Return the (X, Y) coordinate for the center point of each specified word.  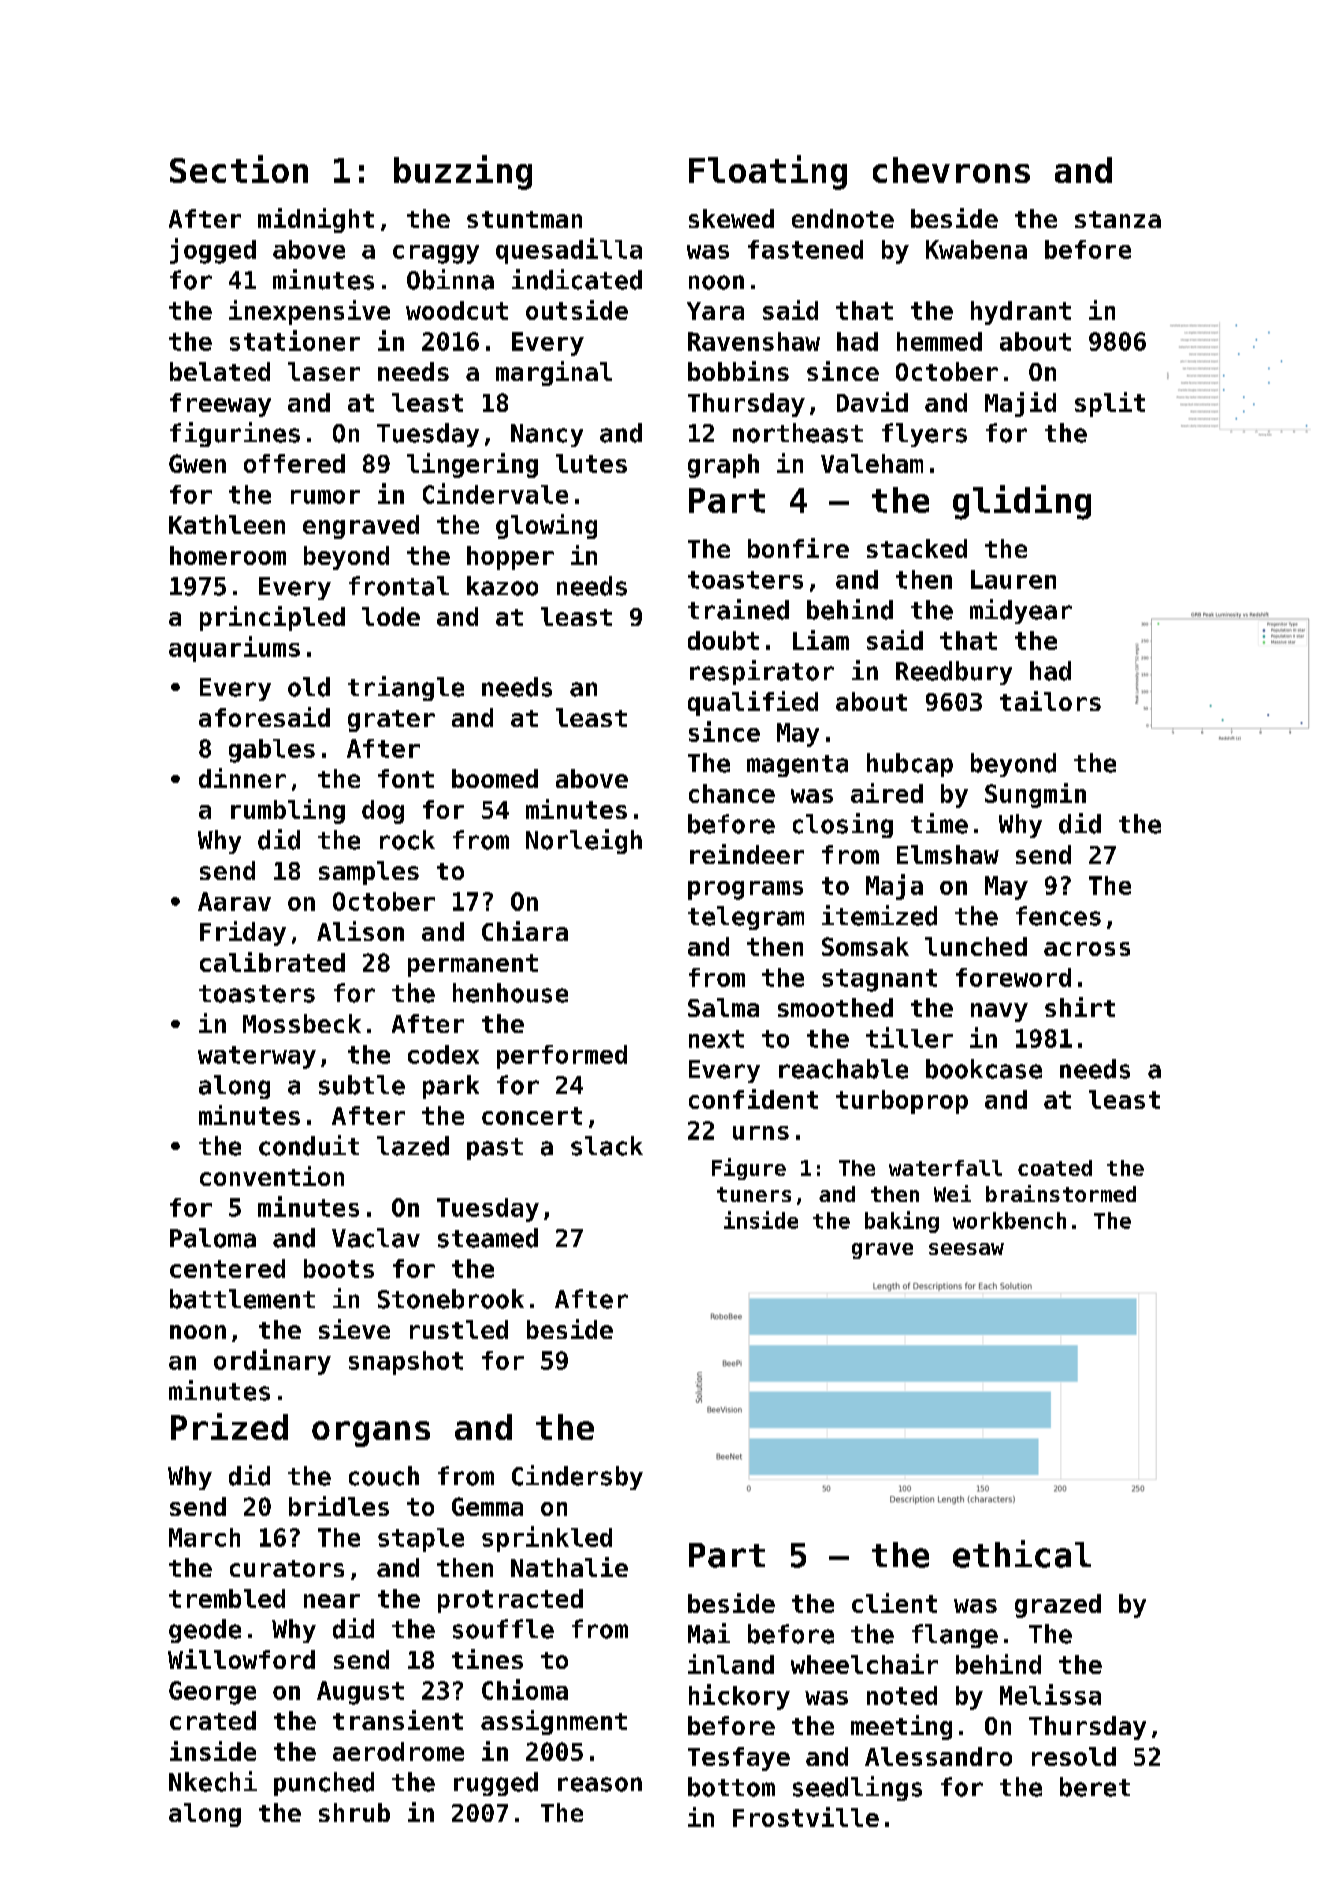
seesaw (966, 1249)
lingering (472, 465)
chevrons (951, 170)
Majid (1020, 404)
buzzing (463, 172)
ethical (1022, 1554)
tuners (754, 1194)
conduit (309, 1145)
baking (902, 1222)
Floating (768, 172)
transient (398, 1720)
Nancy (547, 435)
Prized (229, 1426)
